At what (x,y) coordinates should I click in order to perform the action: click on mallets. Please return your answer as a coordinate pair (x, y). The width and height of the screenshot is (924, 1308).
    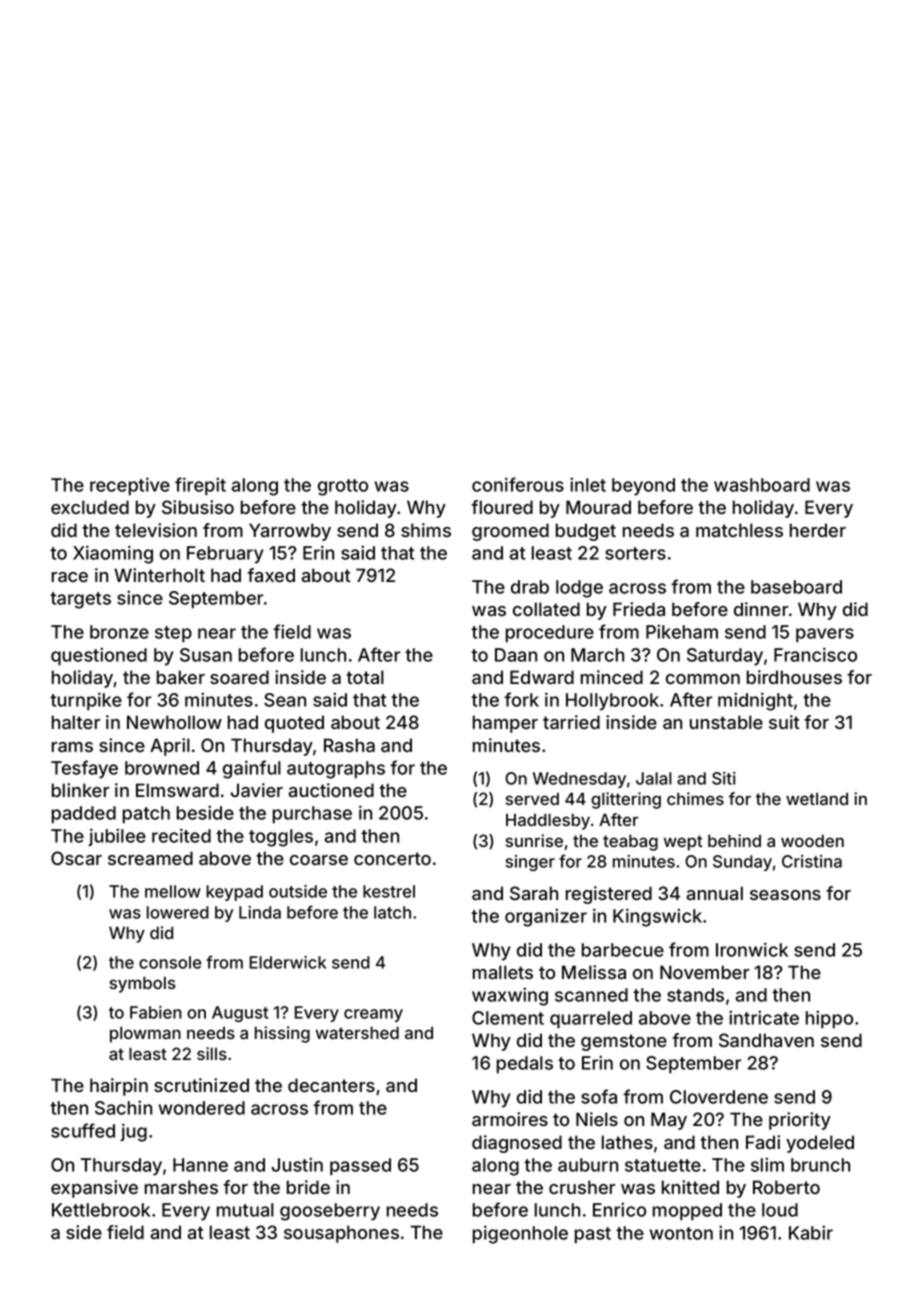
    Looking at the image, I should click on (503, 972).
